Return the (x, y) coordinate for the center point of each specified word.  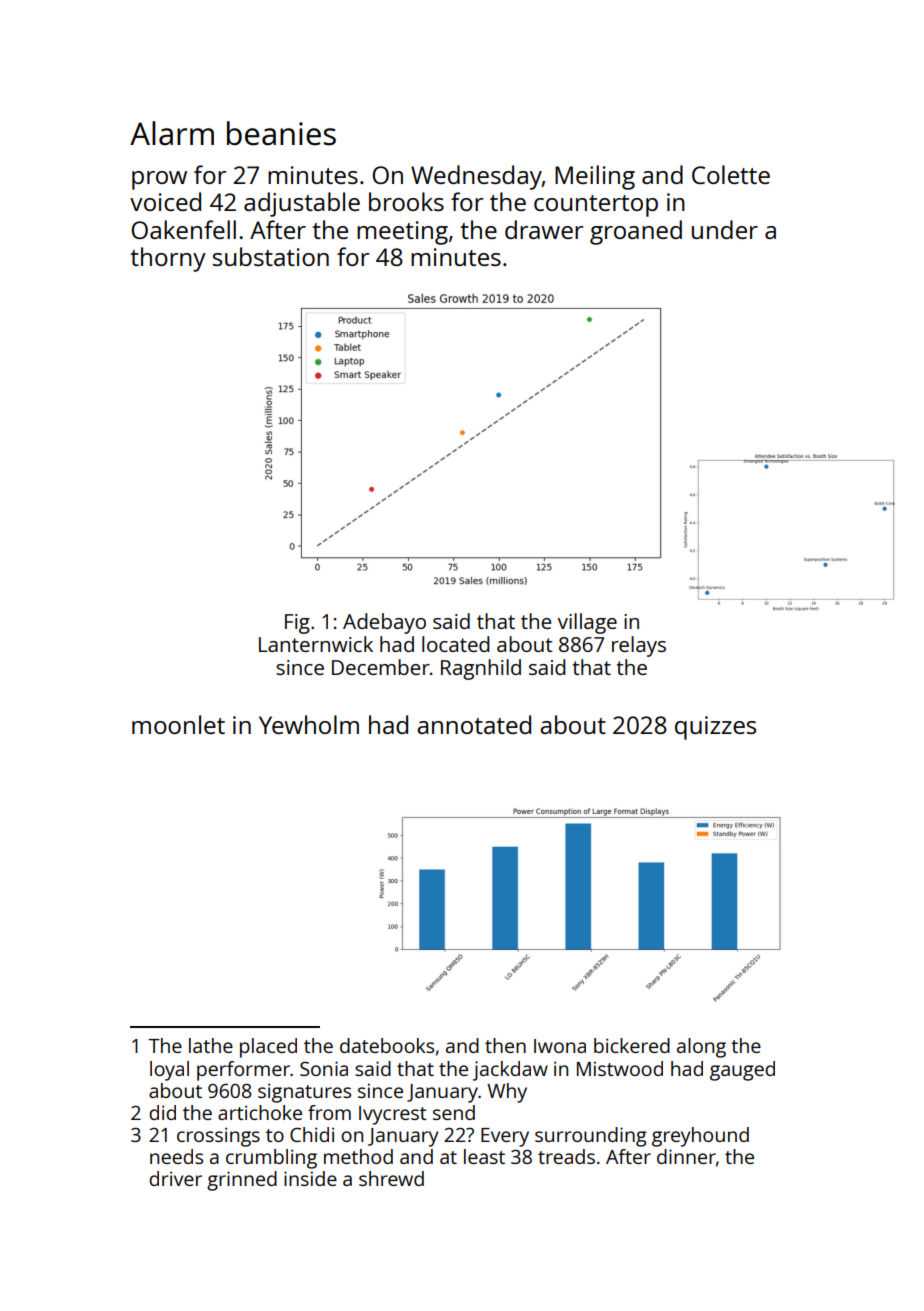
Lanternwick (316, 644)
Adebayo (384, 623)
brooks (406, 201)
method (358, 1156)
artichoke (260, 1112)
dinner (686, 1156)
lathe (211, 1045)
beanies (281, 133)
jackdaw (510, 1071)
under (725, 229)
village (587, 623)
